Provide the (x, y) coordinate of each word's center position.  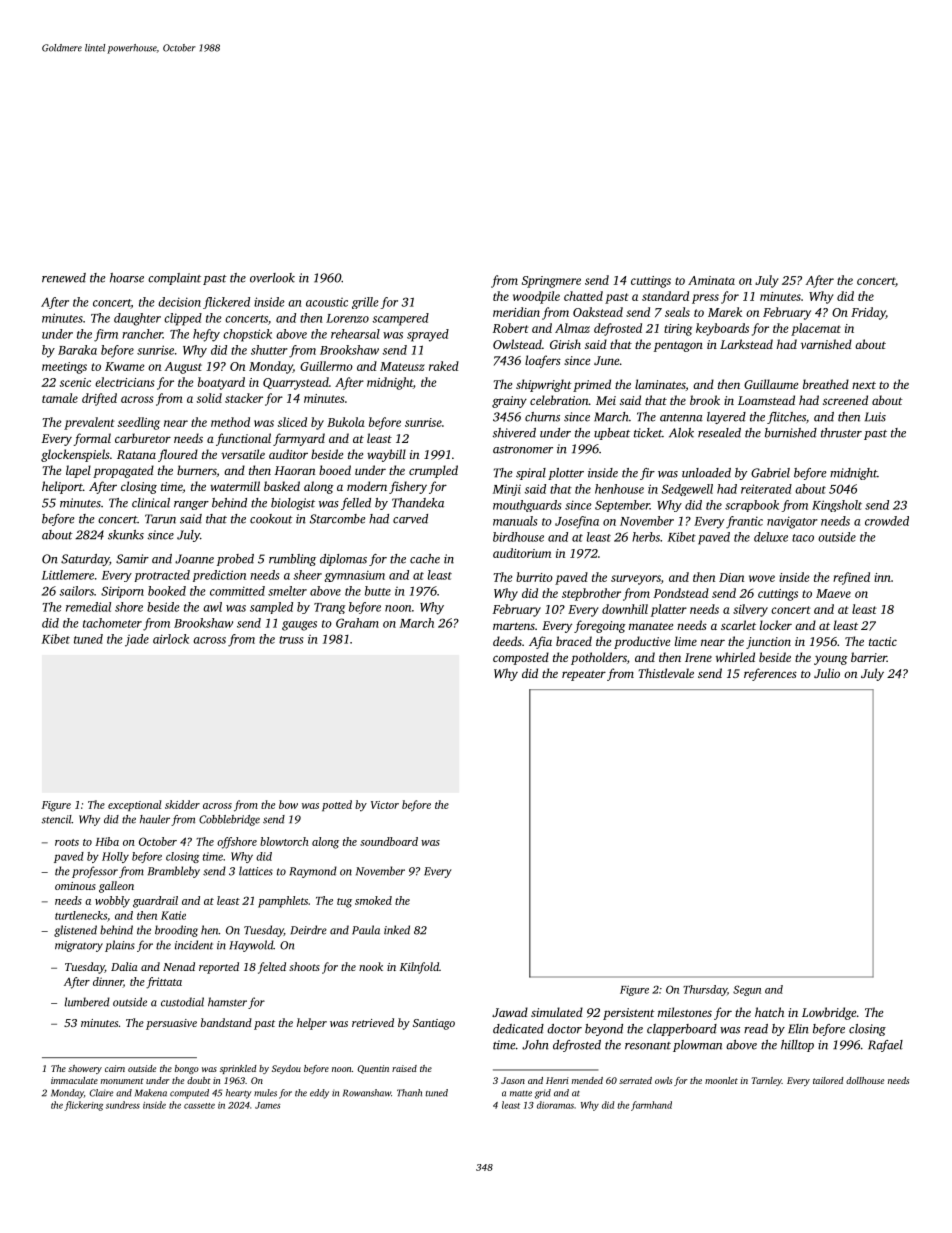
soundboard (389, 841)
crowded (887, 521)
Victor (385, 805)
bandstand (226, 1022)
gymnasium (354, 576)
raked (444, 366)
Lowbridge (829, 1013)
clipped (183, 319)
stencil (57, 819)
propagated (123, 471)
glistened (75, 931)
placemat (816, 329)
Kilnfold (419, 968)
